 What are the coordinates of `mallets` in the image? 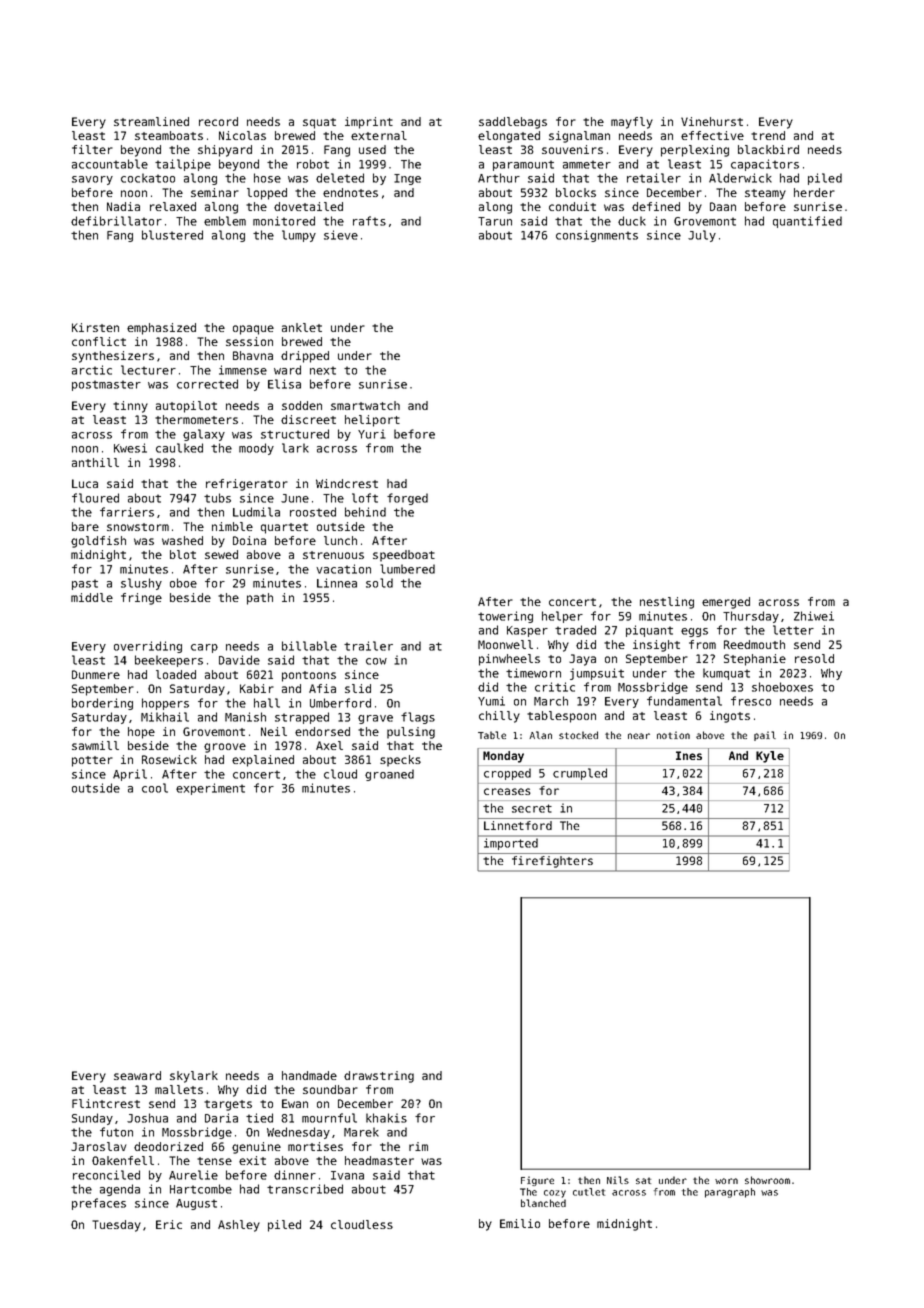 It's located at (179, 1089).
